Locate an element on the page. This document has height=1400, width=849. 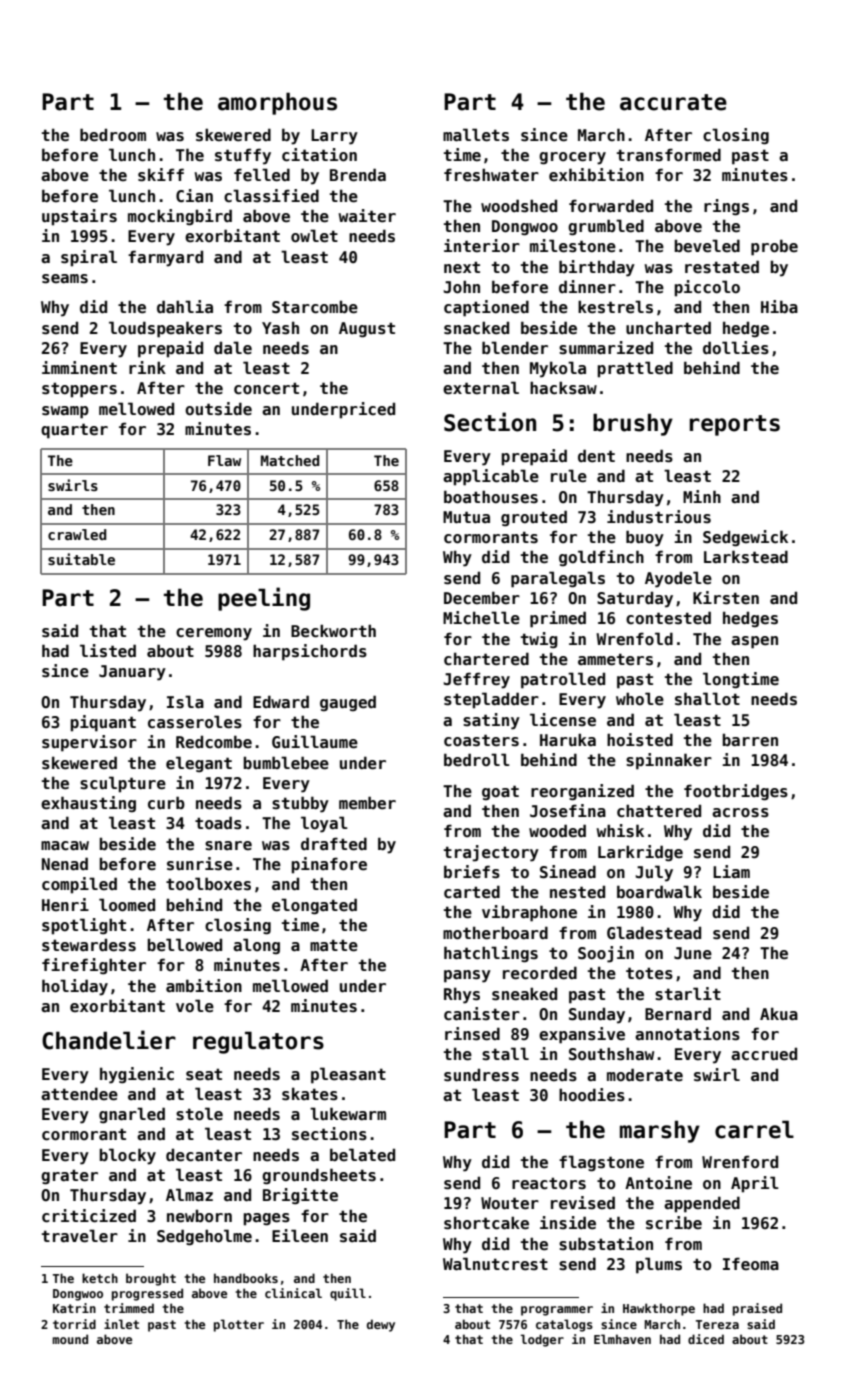
rings is located at coordinates (726, 207).
